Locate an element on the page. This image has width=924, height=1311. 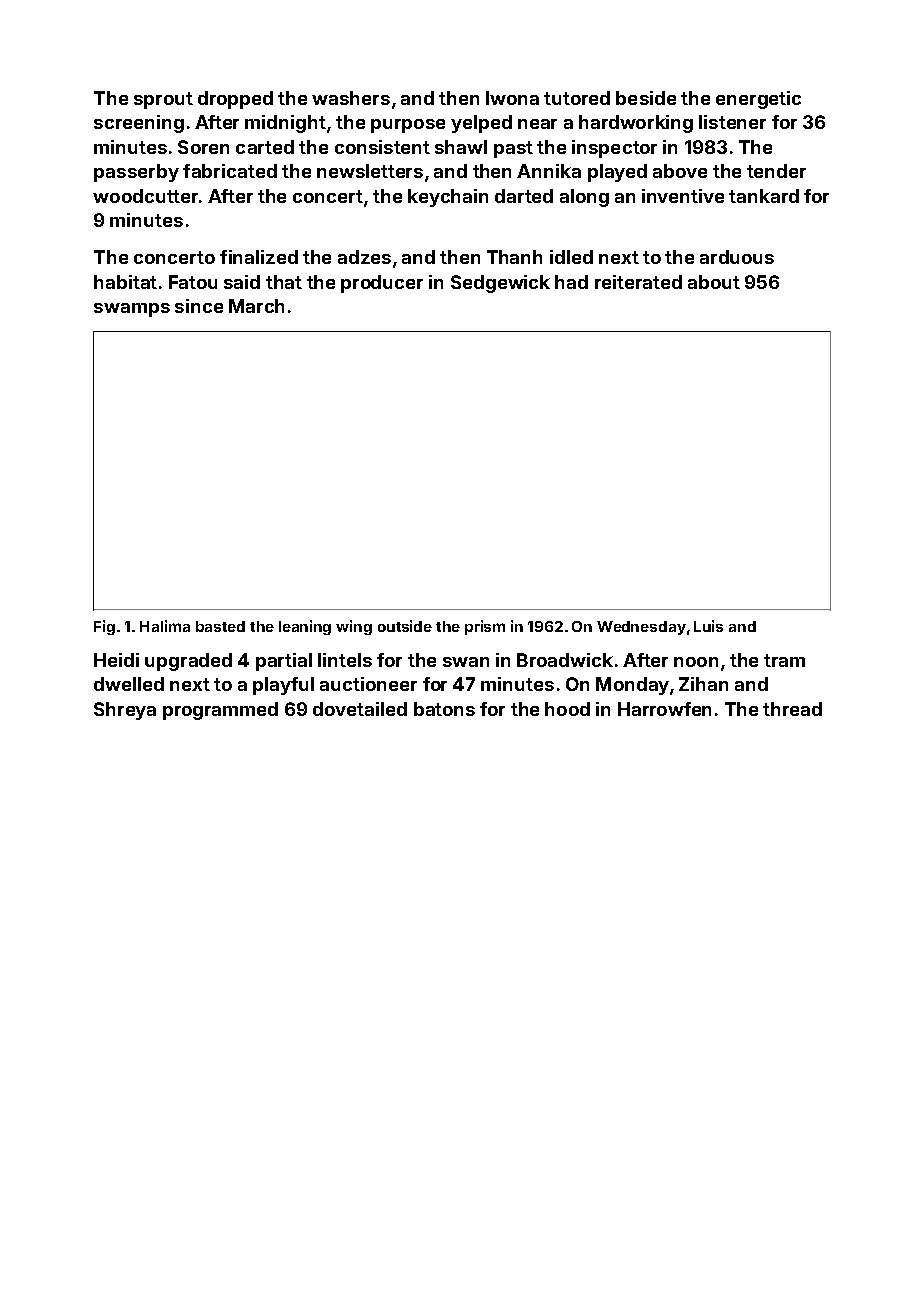
energetic is located at coordinates (758, 100).
